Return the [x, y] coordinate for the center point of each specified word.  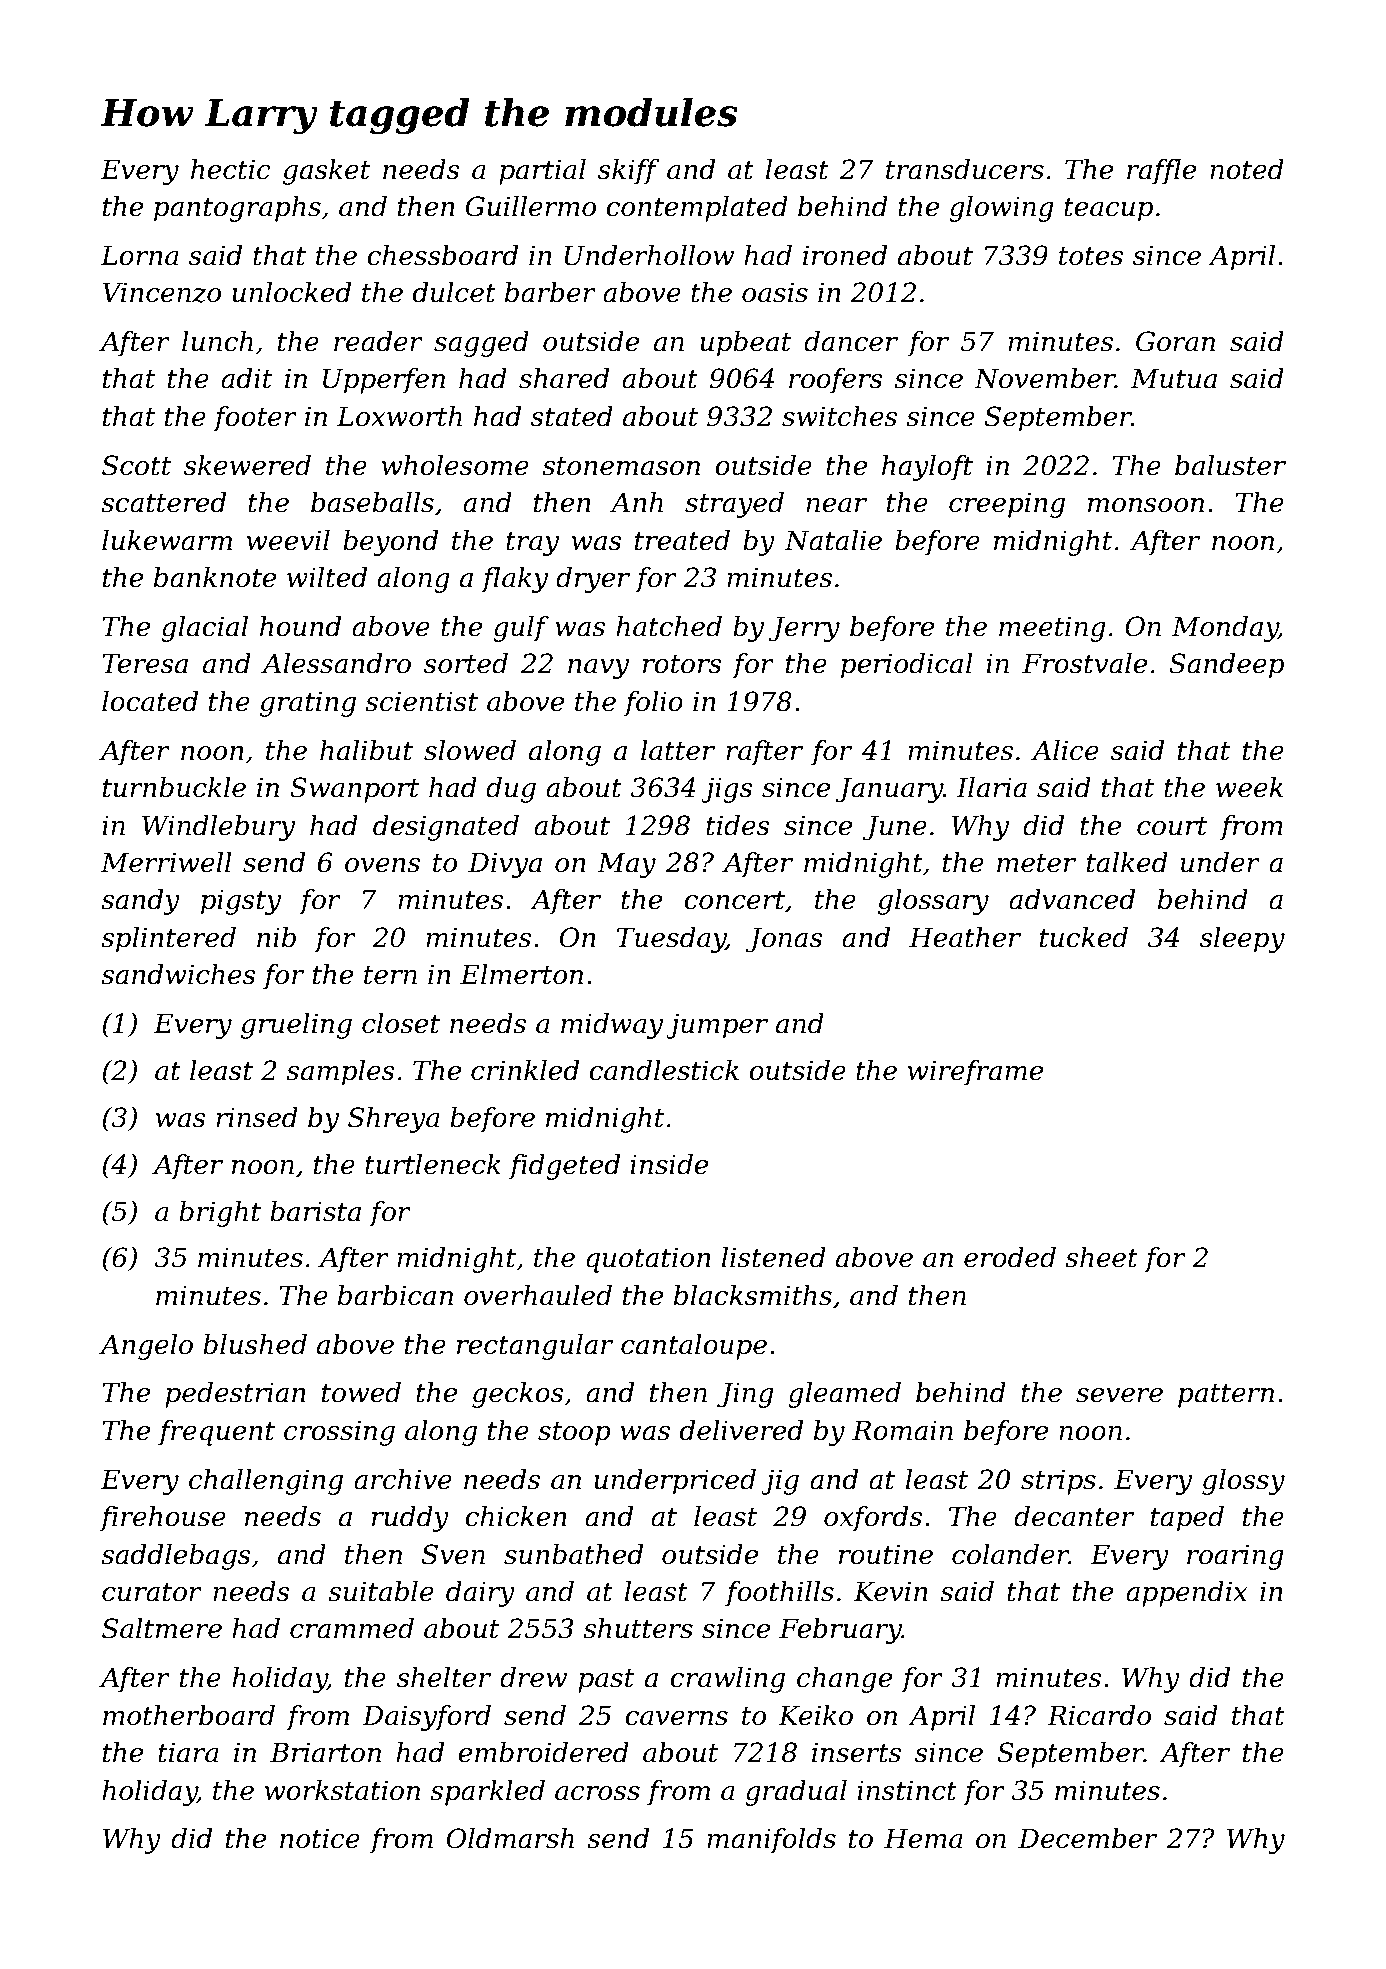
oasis [775, 292]
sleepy [1242, 940]
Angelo [146, 1347]
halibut [366, 750]
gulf [521, 629]
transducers [965, 169]
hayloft [927, 468]
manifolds [771, 1841]
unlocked [291, 292]
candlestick [664, 1070]
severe [1119, 1395]
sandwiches [178, 974]
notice [320, 1838]
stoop [574, 1434]
